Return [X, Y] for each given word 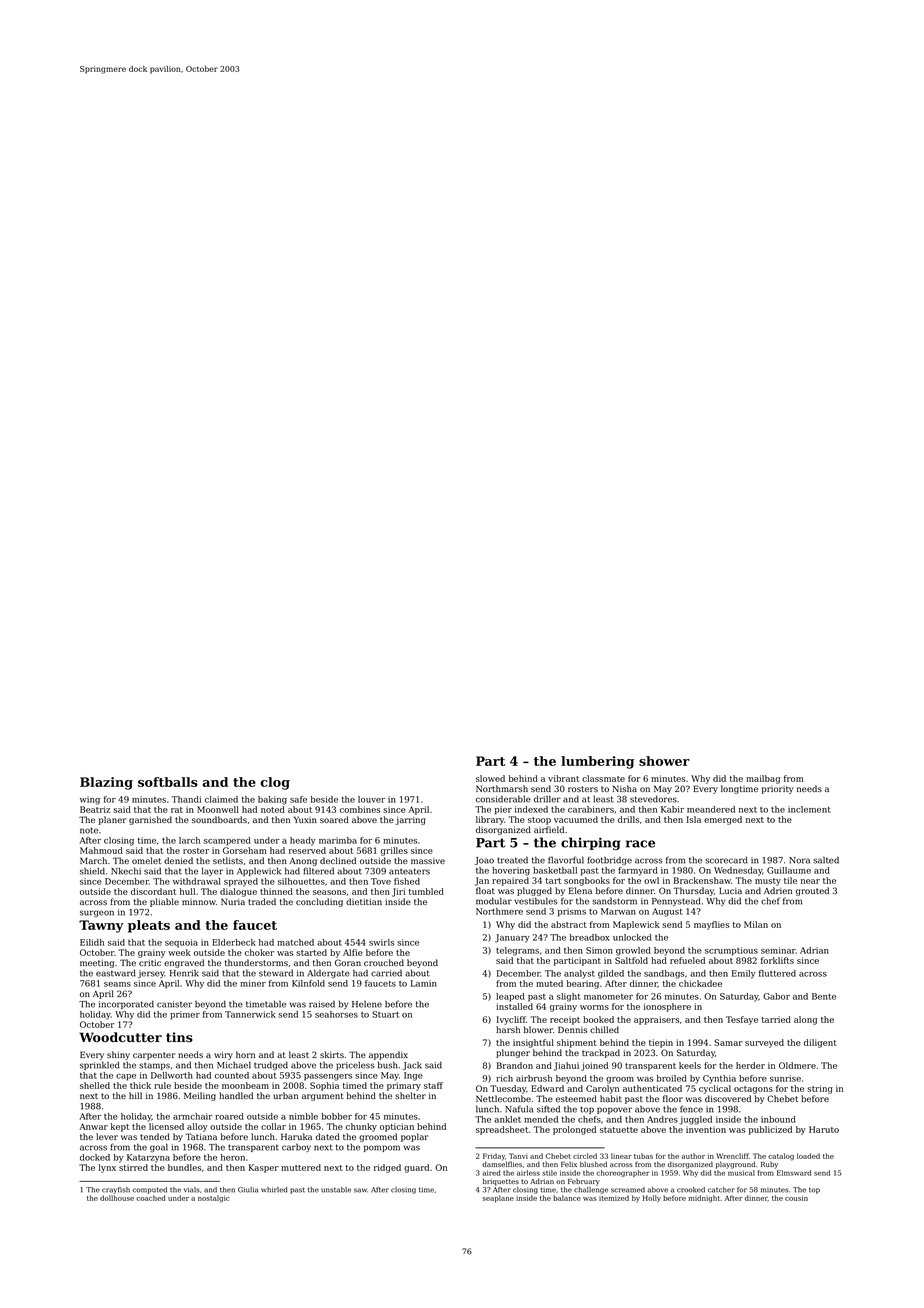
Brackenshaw [702, 880]
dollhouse [117, 1198]
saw [360, 1190]
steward [276, 973]
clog [275, 783]
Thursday [693, 891]
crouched [384, 962]
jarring [410, 821]
